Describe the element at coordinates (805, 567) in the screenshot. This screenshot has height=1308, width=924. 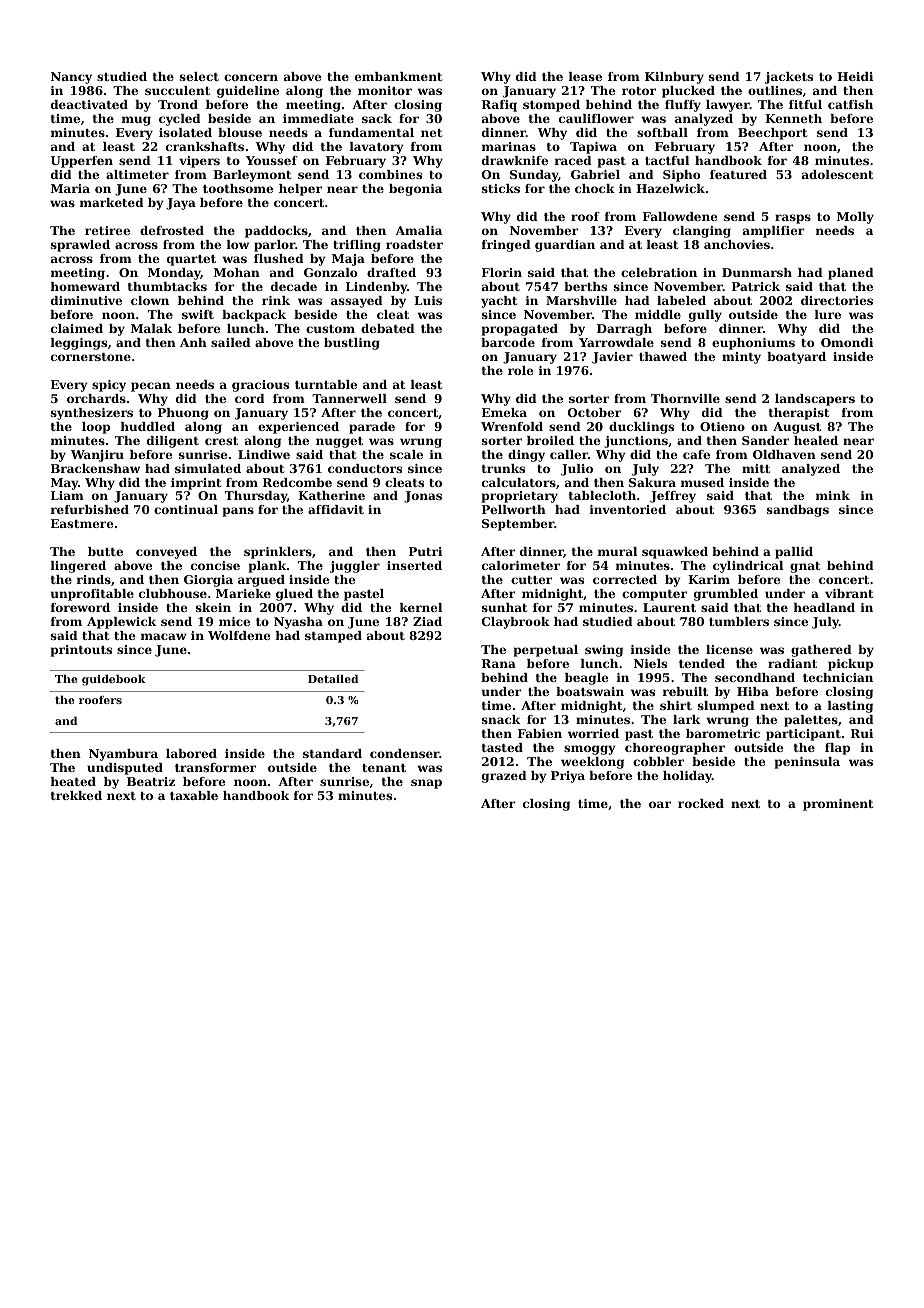
I see `gnat` at that location.
